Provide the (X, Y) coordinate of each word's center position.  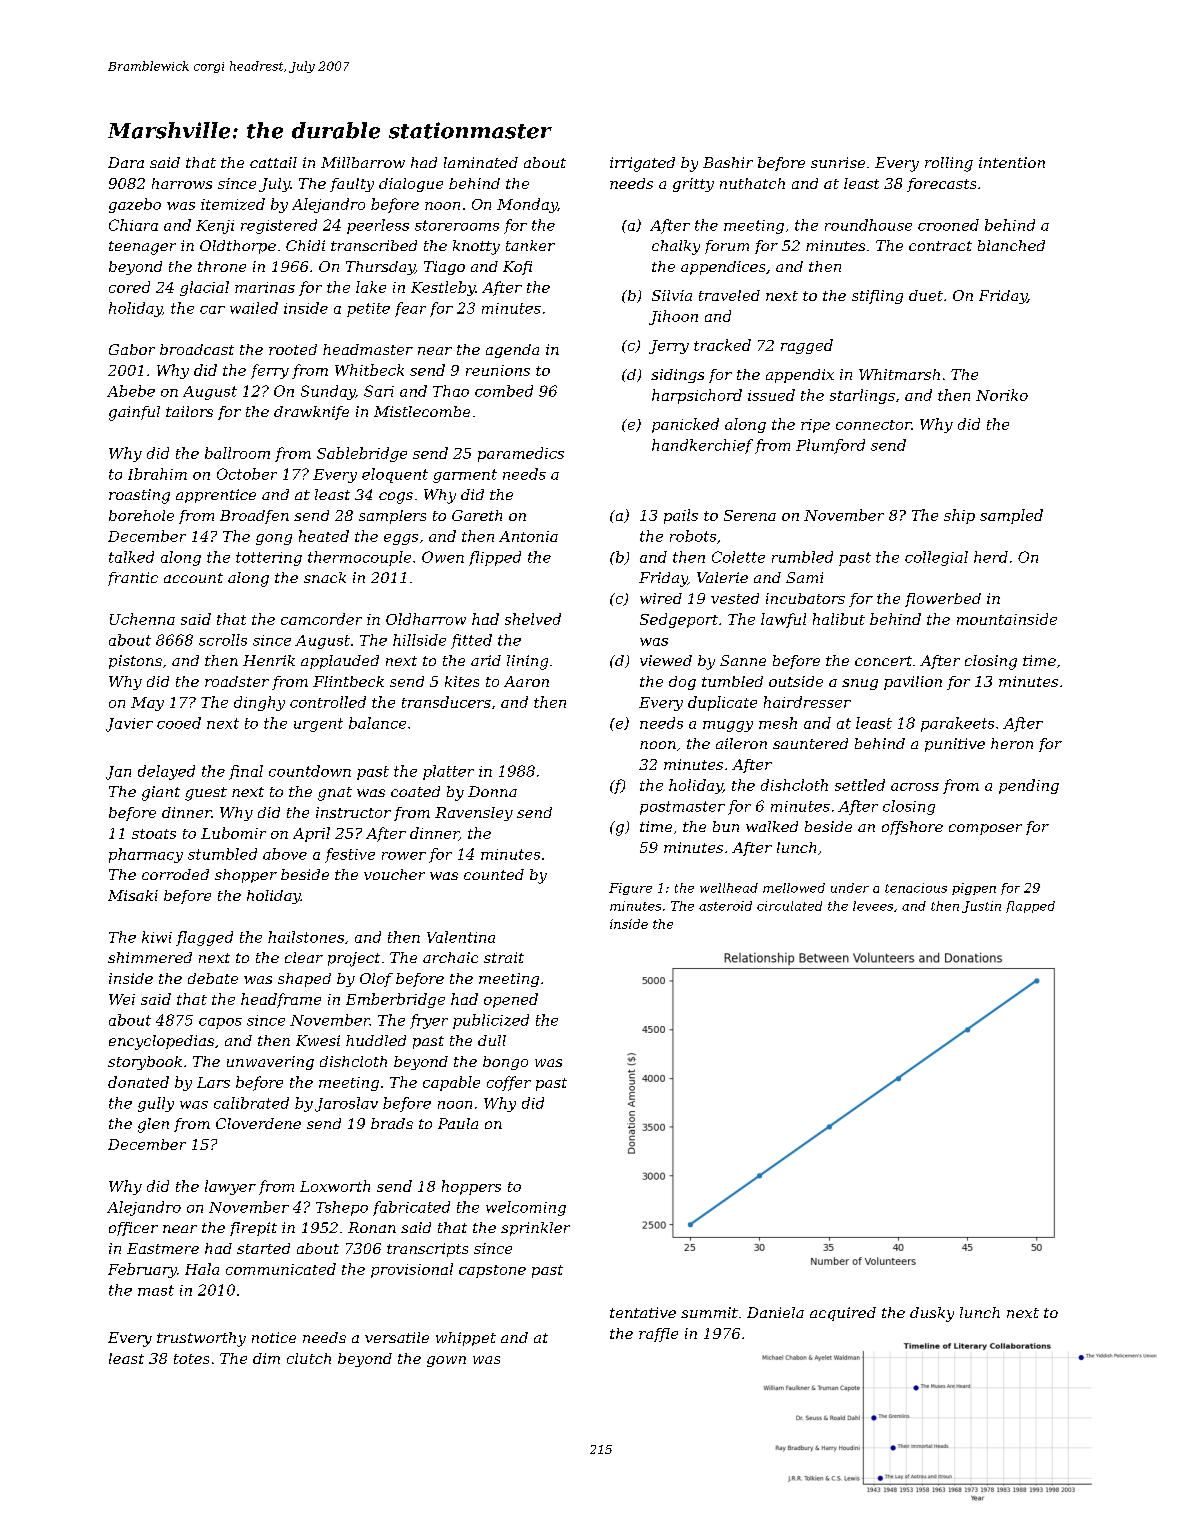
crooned (948, 225)
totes (191, 1359)
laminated (481, 162)
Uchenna (142, 619)
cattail (273, 162)
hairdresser (807, 702)
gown (446, 1361)
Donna (492, 791)
